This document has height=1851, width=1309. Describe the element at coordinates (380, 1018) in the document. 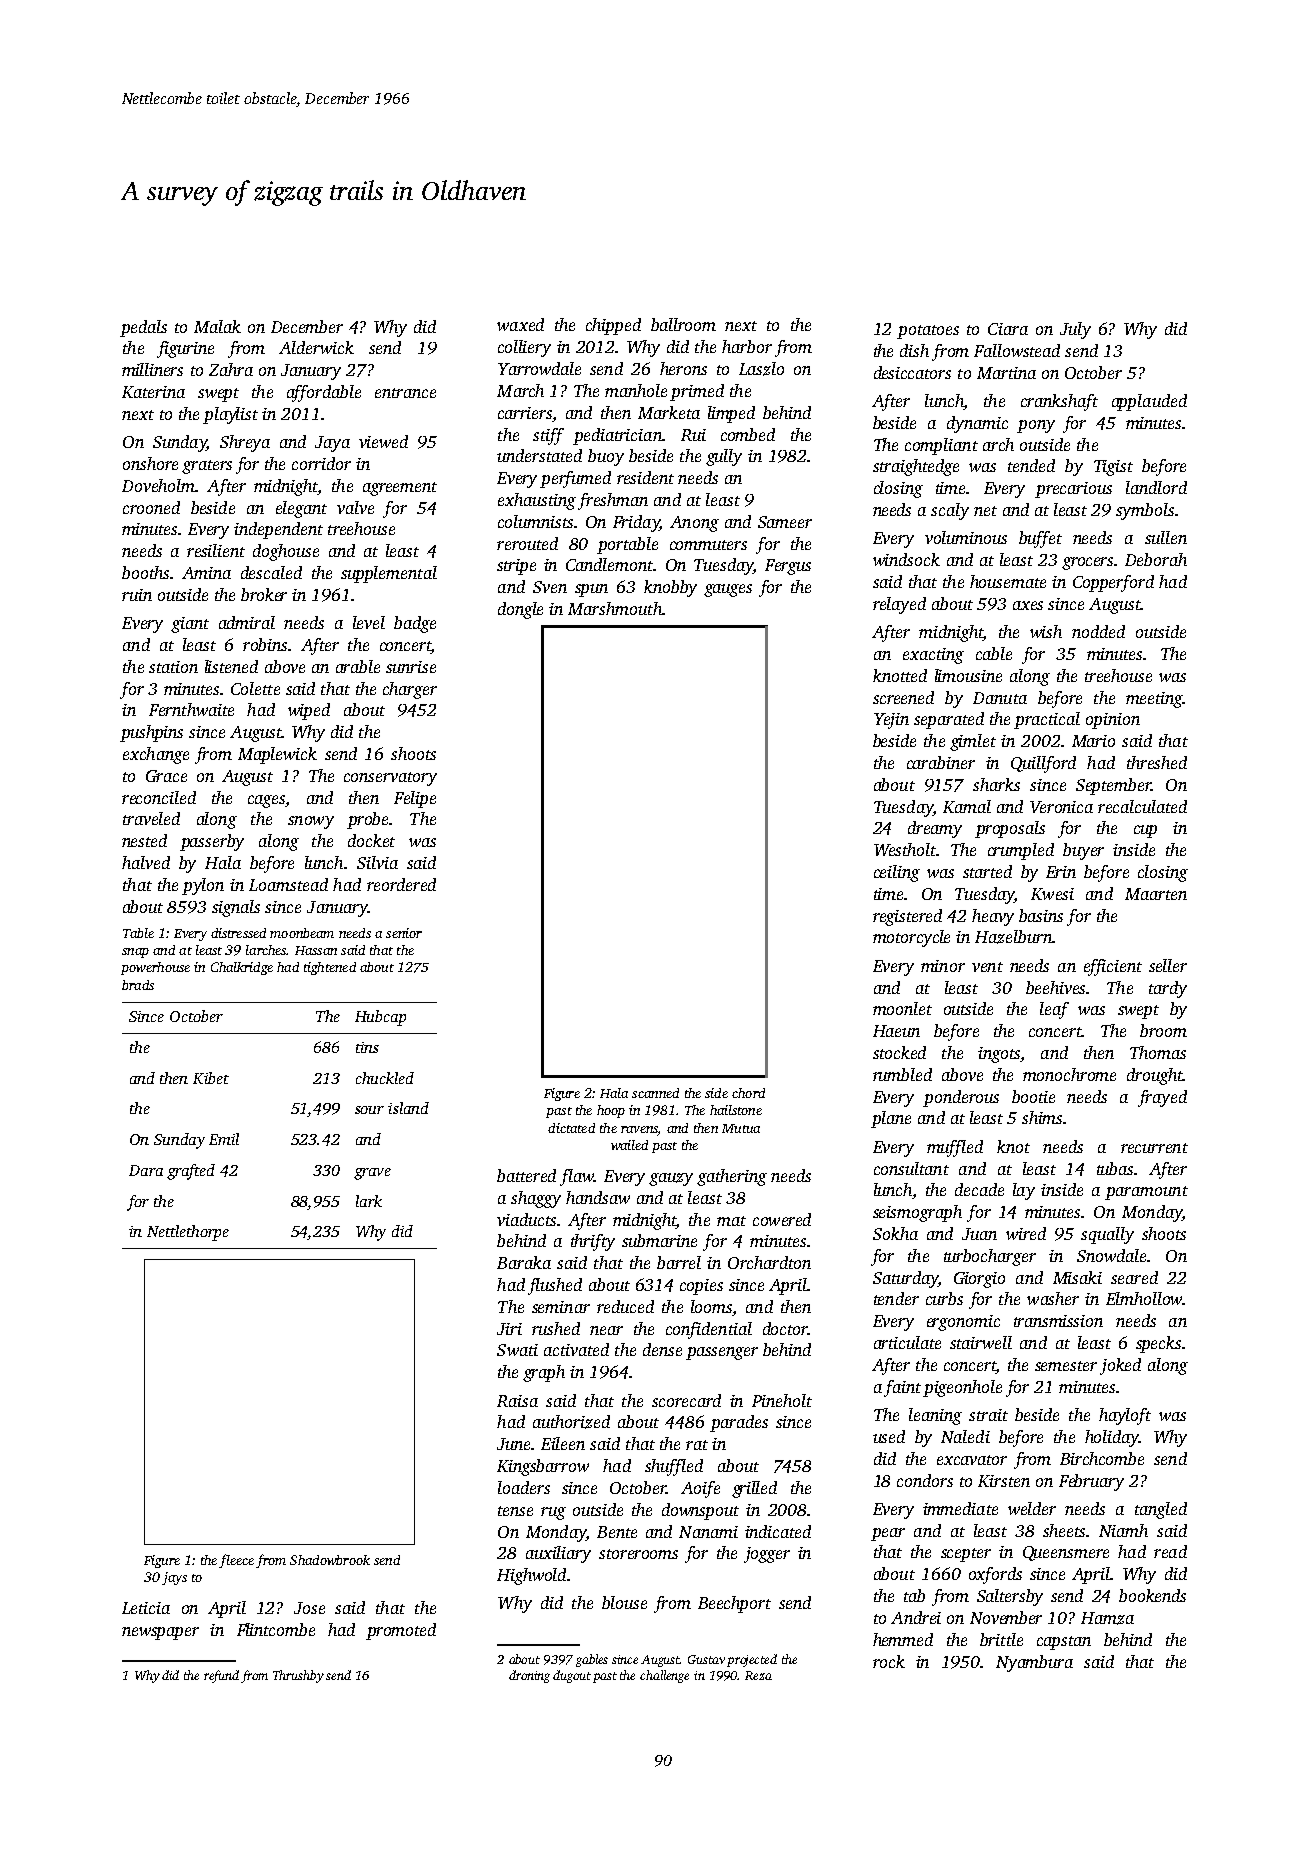

I see `Hubcap` at that location.
